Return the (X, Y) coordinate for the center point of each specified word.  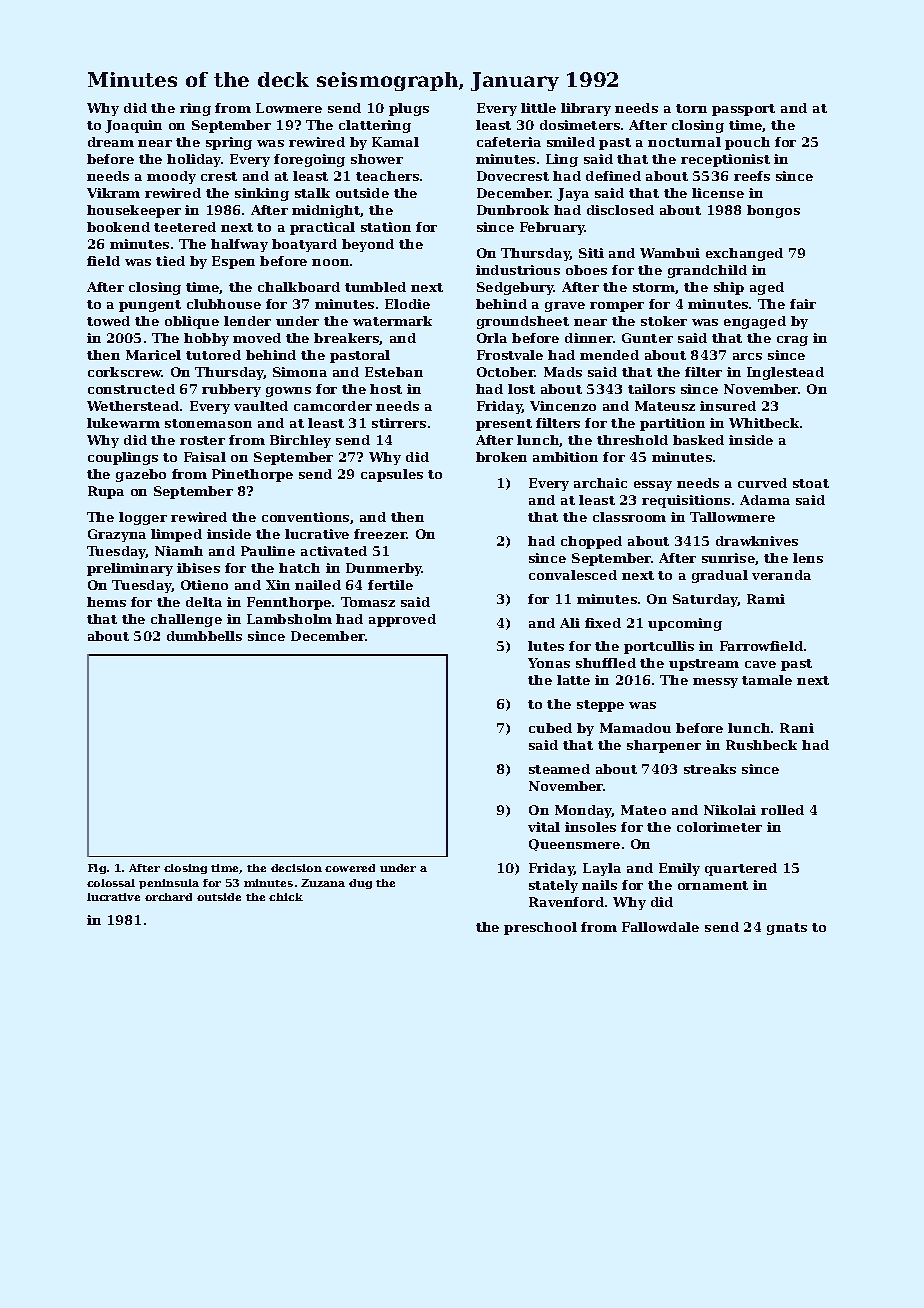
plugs (409, 109)
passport (743, 110)
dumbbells (204, 636)
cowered (350, 868)
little (538, 108)
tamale (767, 680)
